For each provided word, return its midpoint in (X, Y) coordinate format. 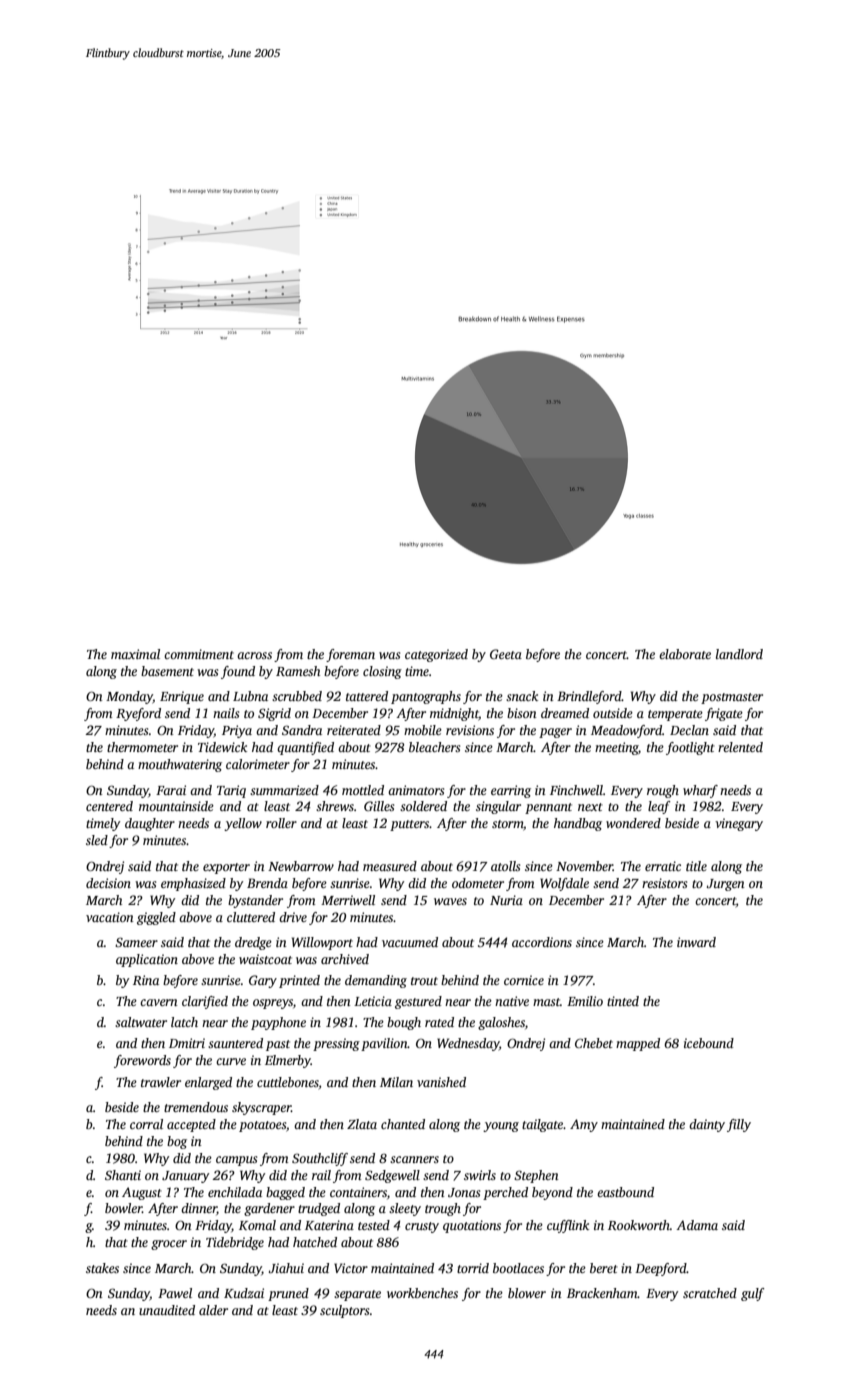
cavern (159, 1002)
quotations (472, 1226)
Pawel (175, 1293)
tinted (623, 1001)
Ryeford (138, 714)
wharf (700, 791)
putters (410, 825)
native (512, 1001)
